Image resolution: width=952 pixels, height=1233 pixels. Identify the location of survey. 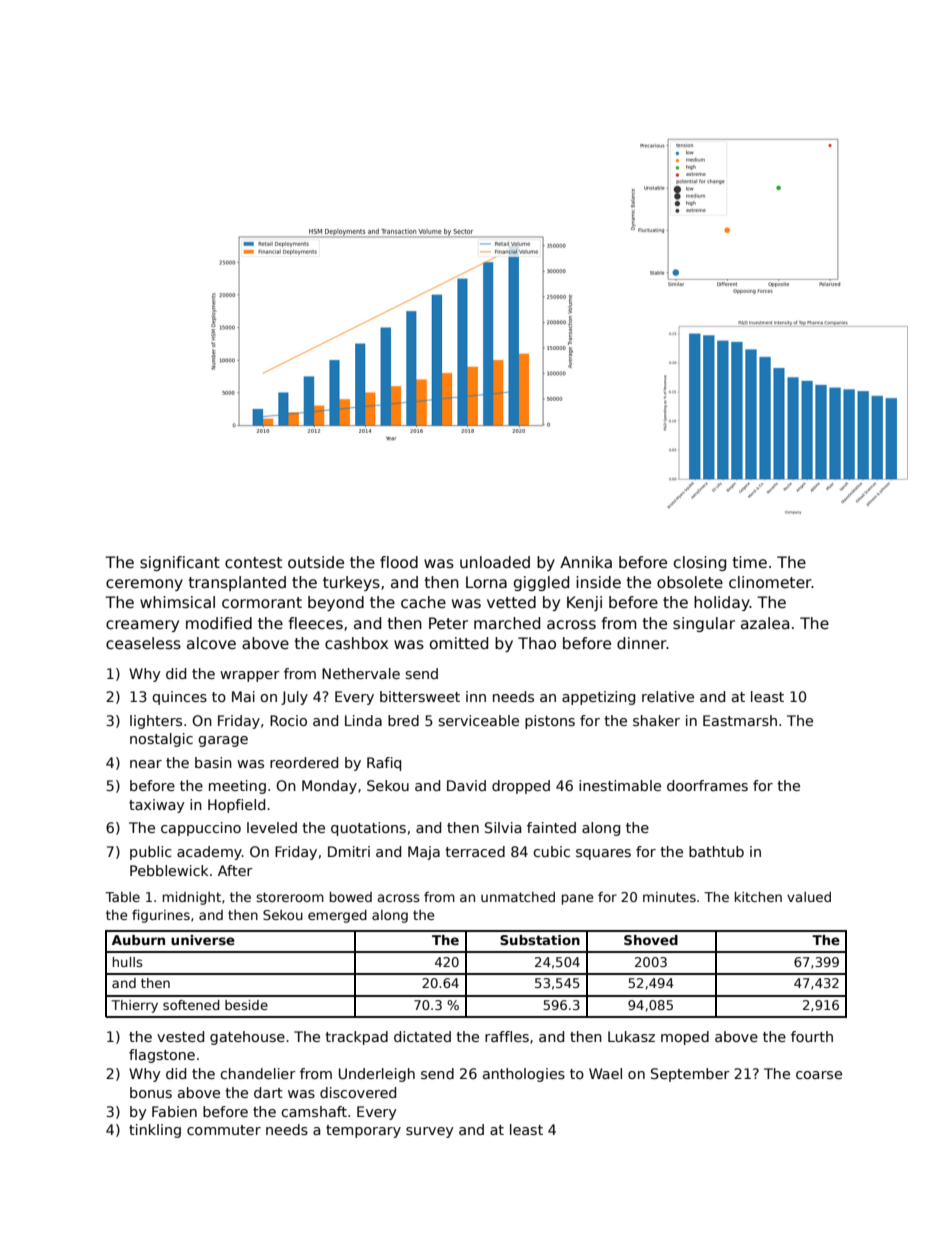
(429, 1132).
